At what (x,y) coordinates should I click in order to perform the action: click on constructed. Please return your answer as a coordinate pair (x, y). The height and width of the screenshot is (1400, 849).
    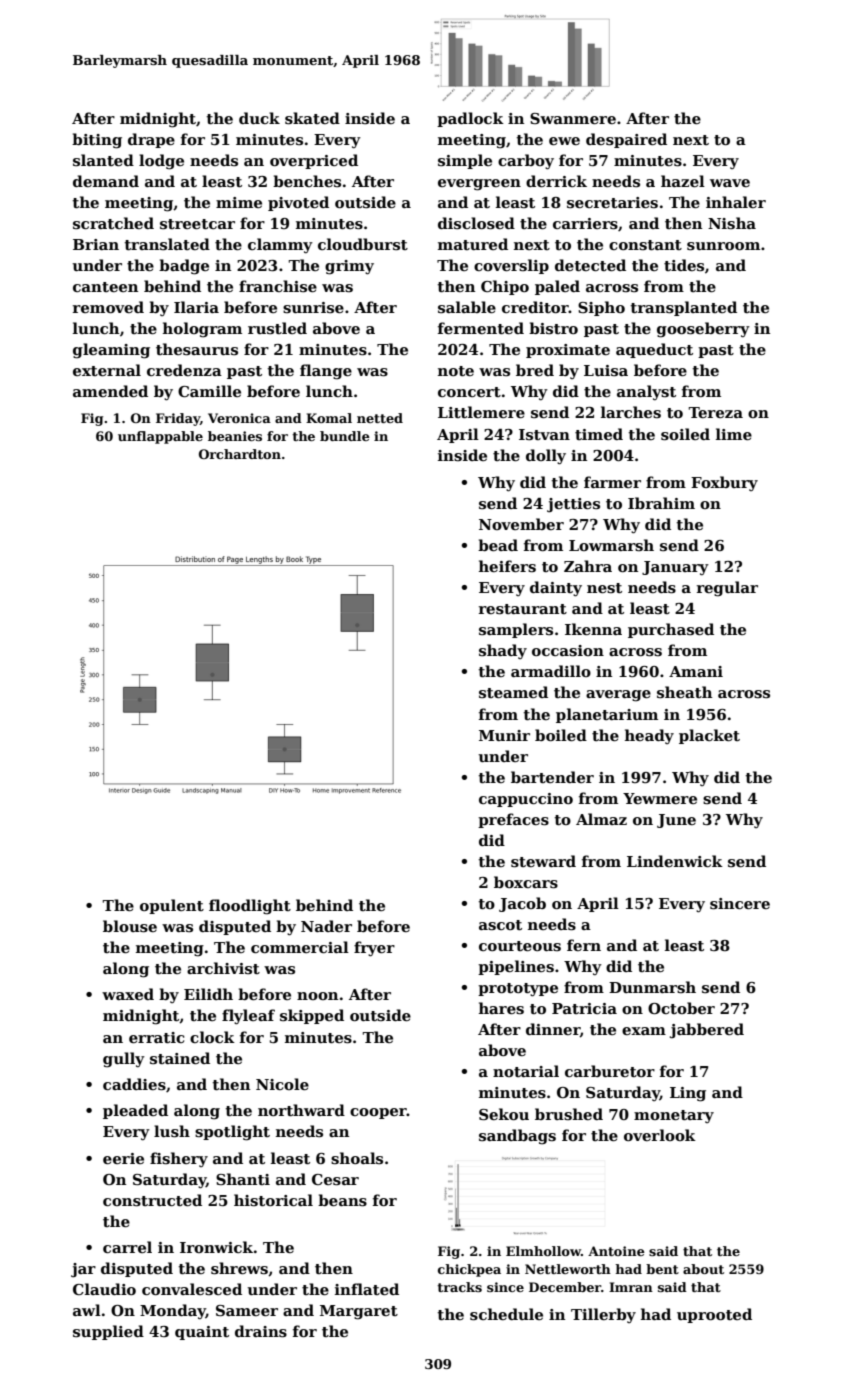
    Looking at the image, I should click on (152, 1200).
